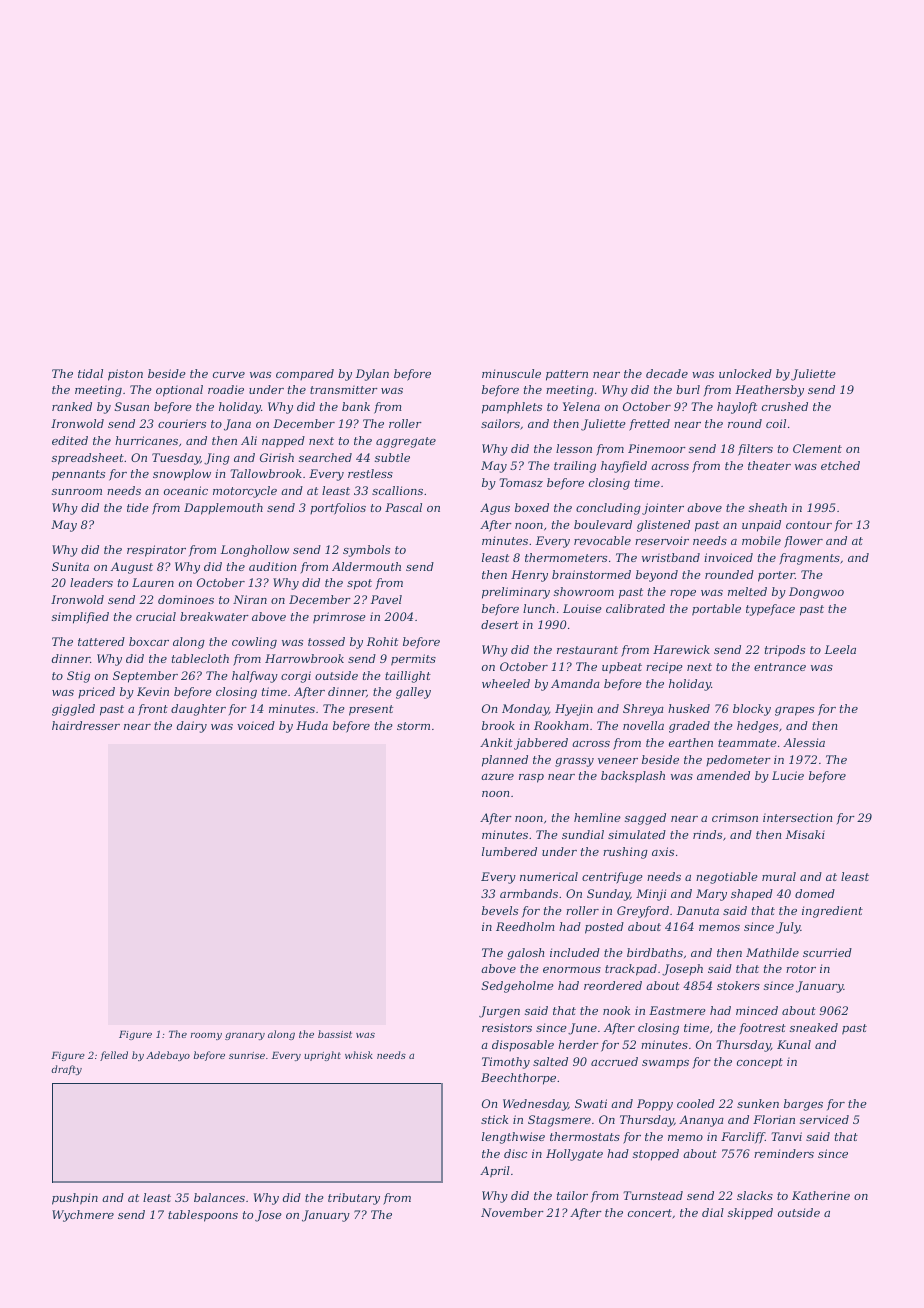  I want to click on dairy, so click(192, 727).
